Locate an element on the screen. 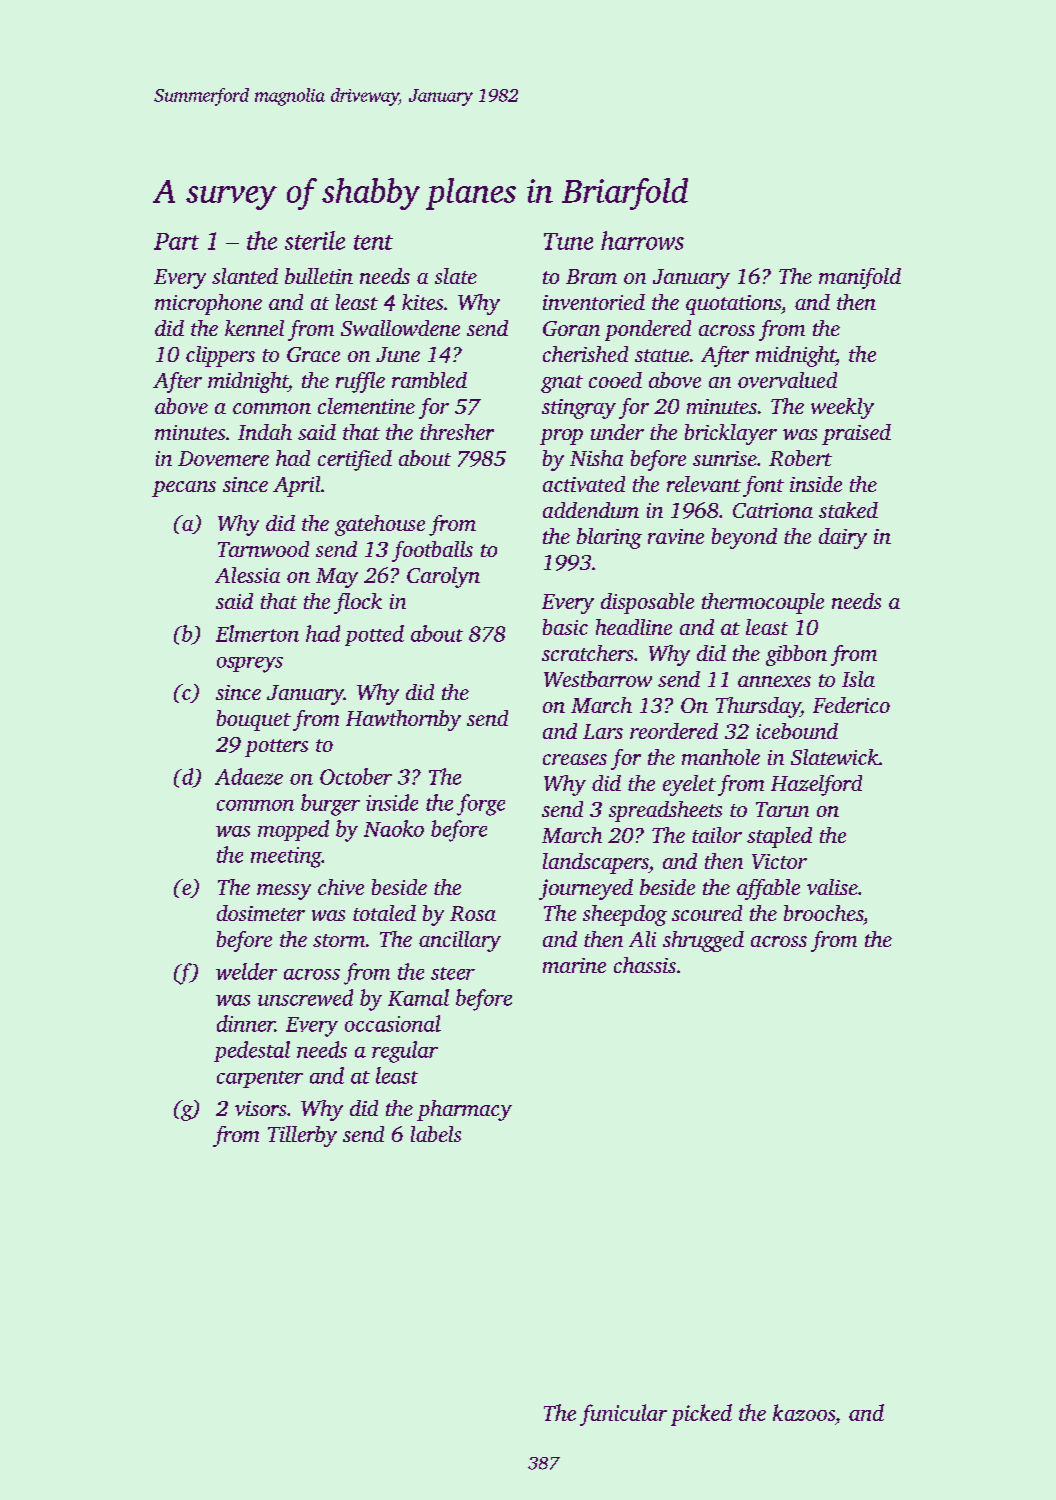  picked is located at coordinates (701, 1415).
